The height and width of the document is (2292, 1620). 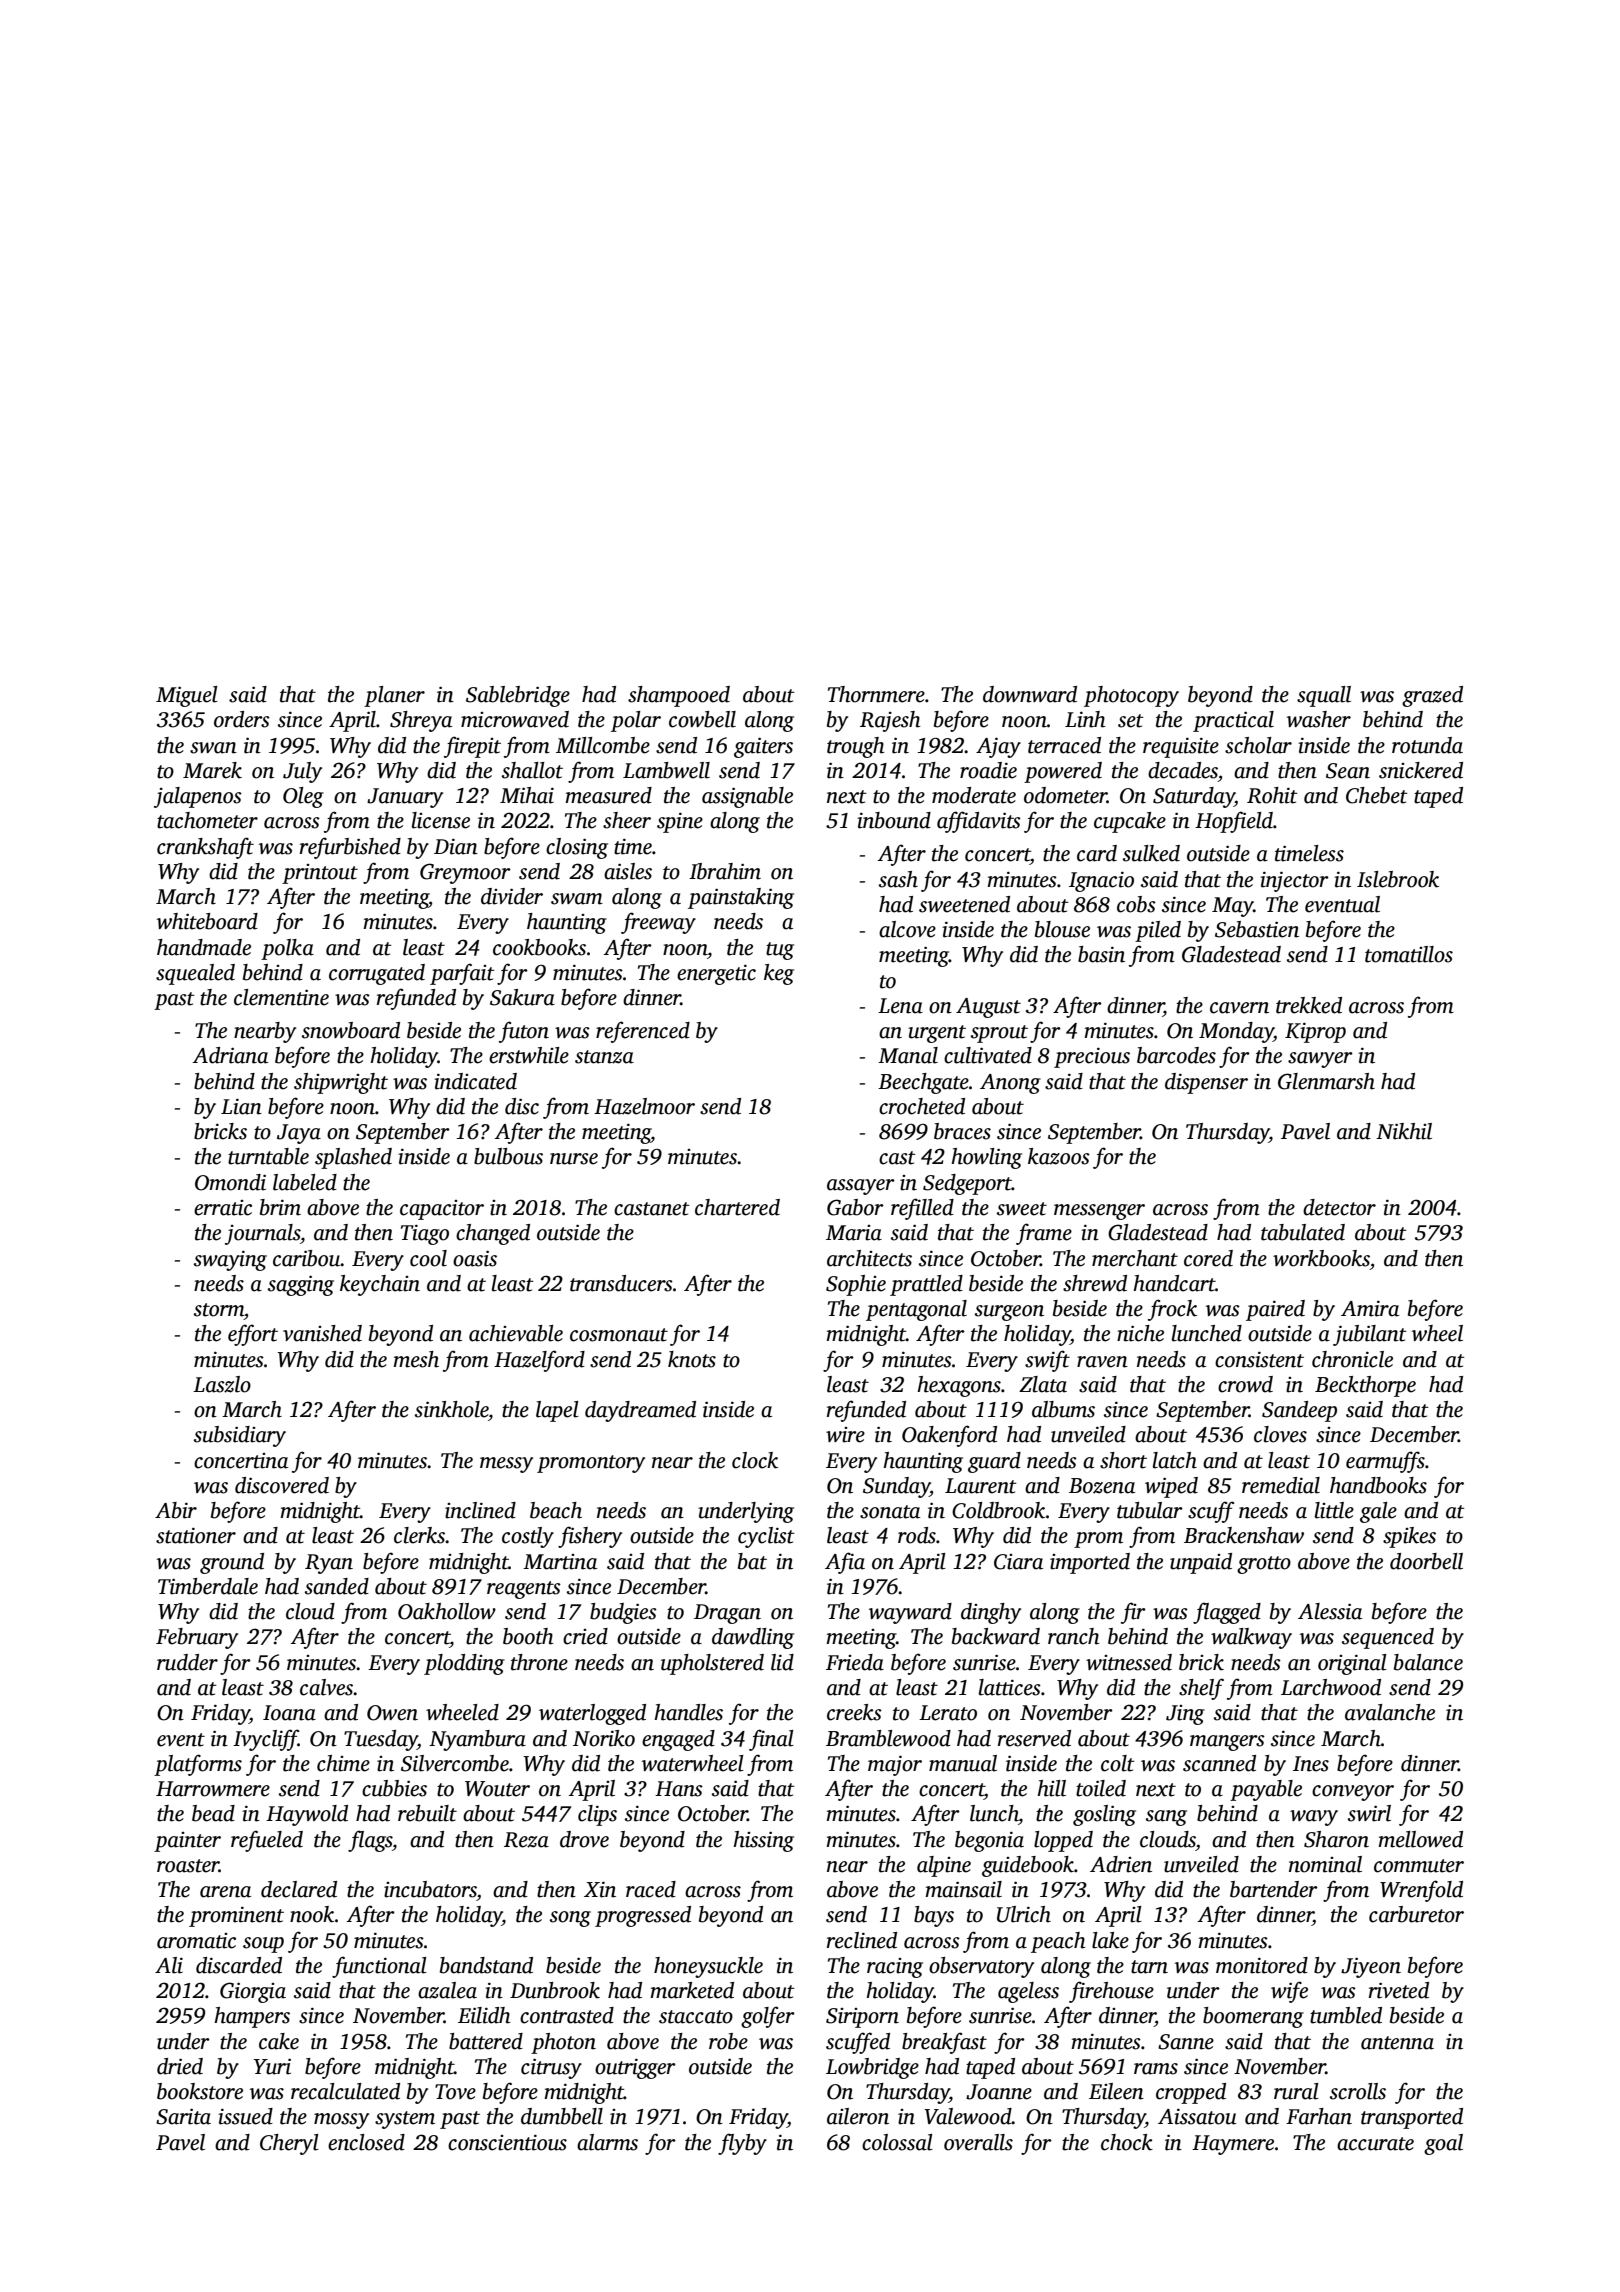 I want to click on Jiyeon, so click(x=1371, y=1967).
